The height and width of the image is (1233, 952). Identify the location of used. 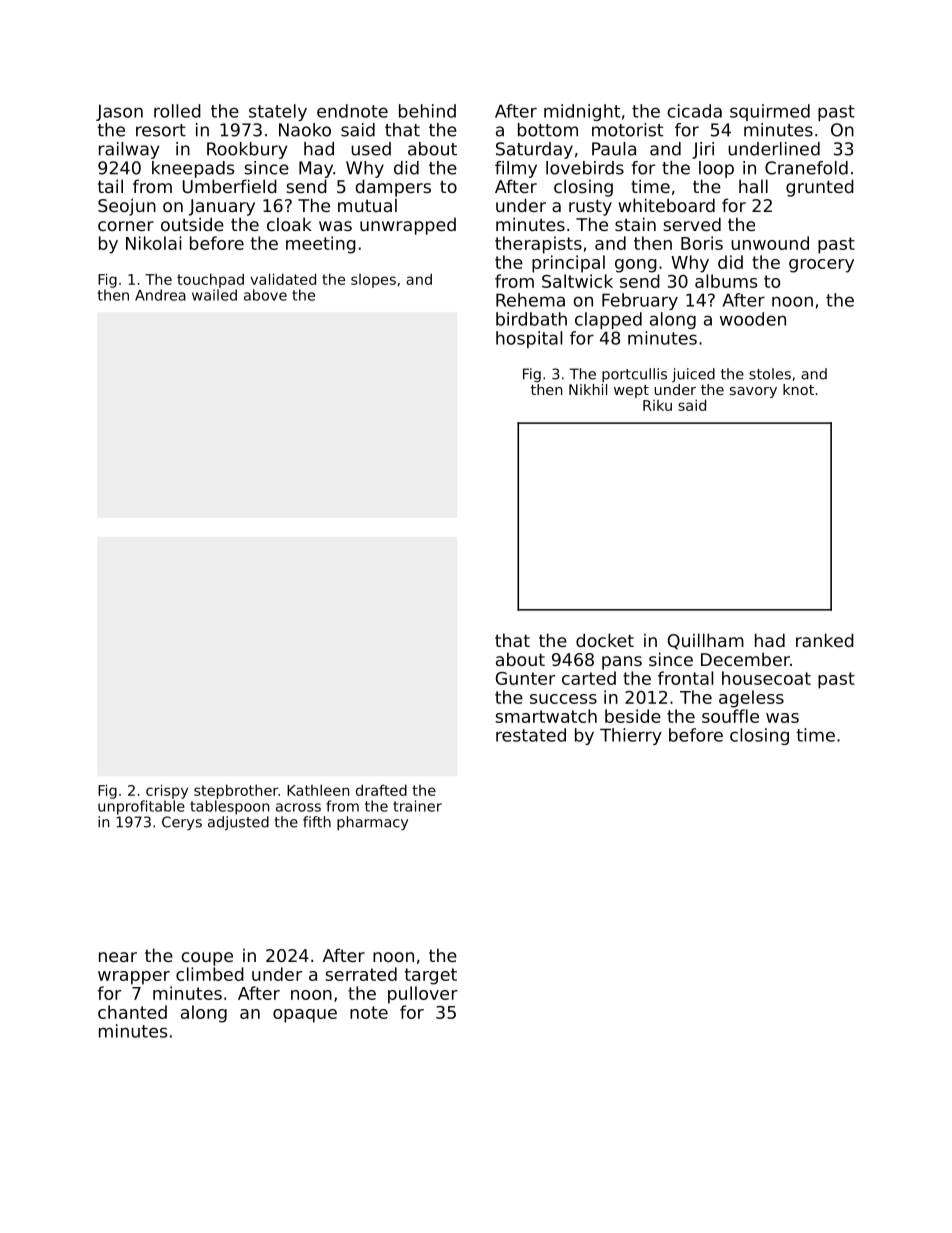
(371, 149).
